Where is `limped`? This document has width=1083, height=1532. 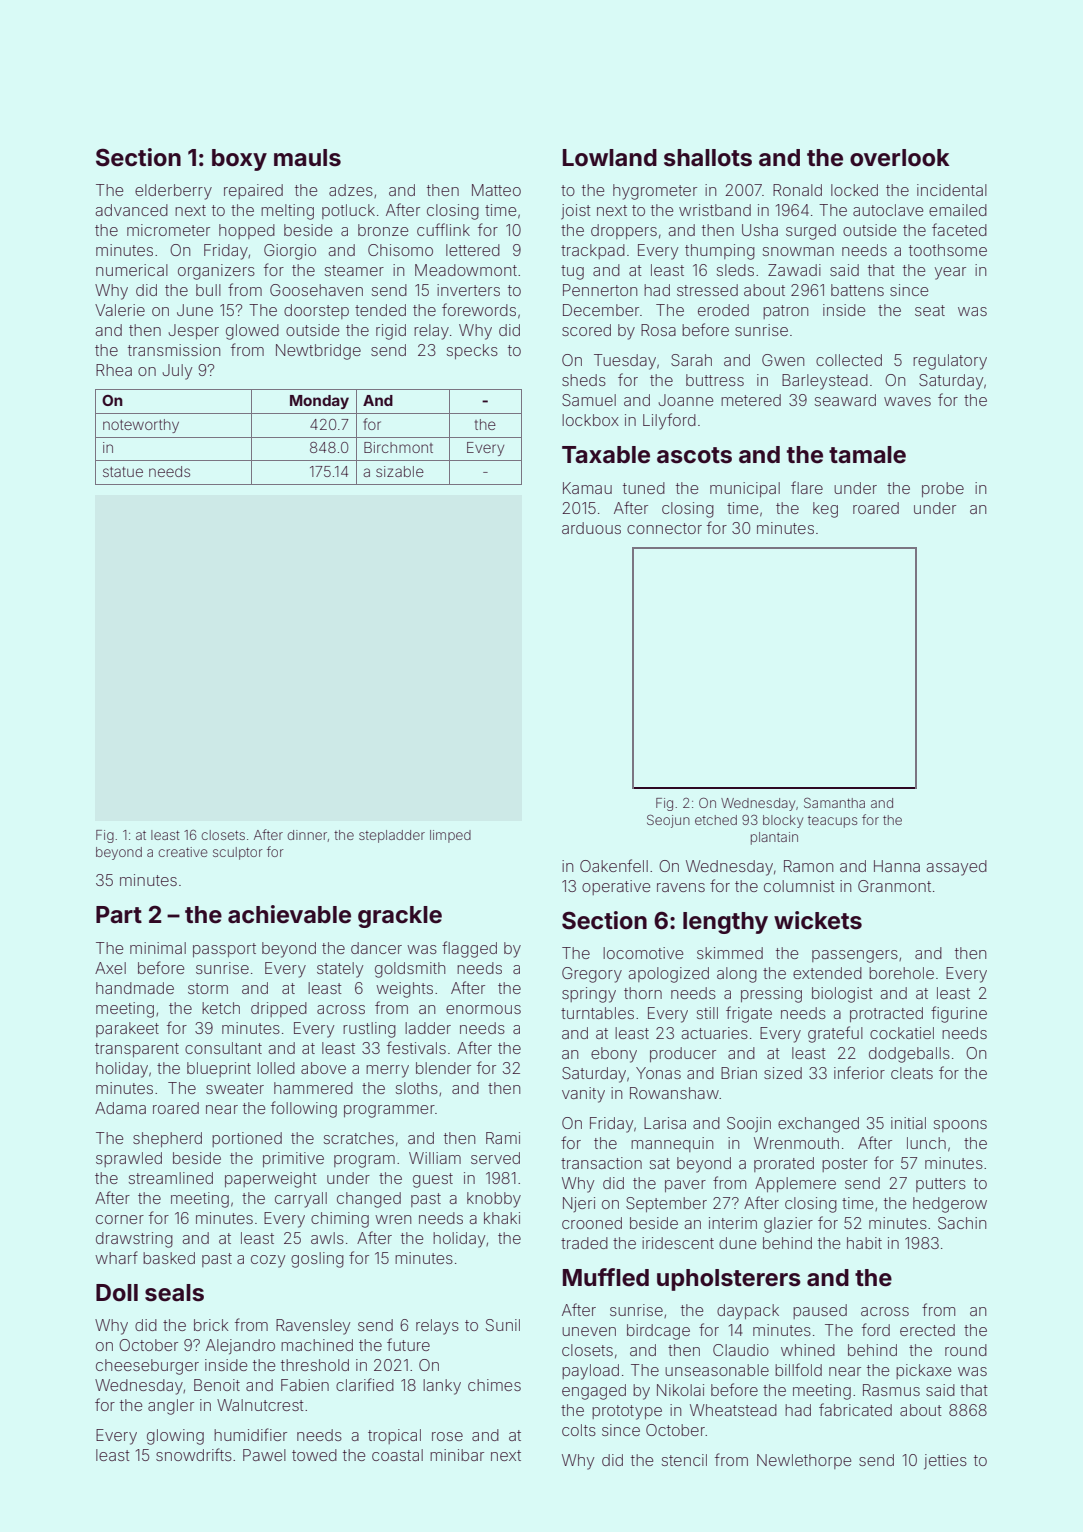 limped is located at coordinates (450, 836).
